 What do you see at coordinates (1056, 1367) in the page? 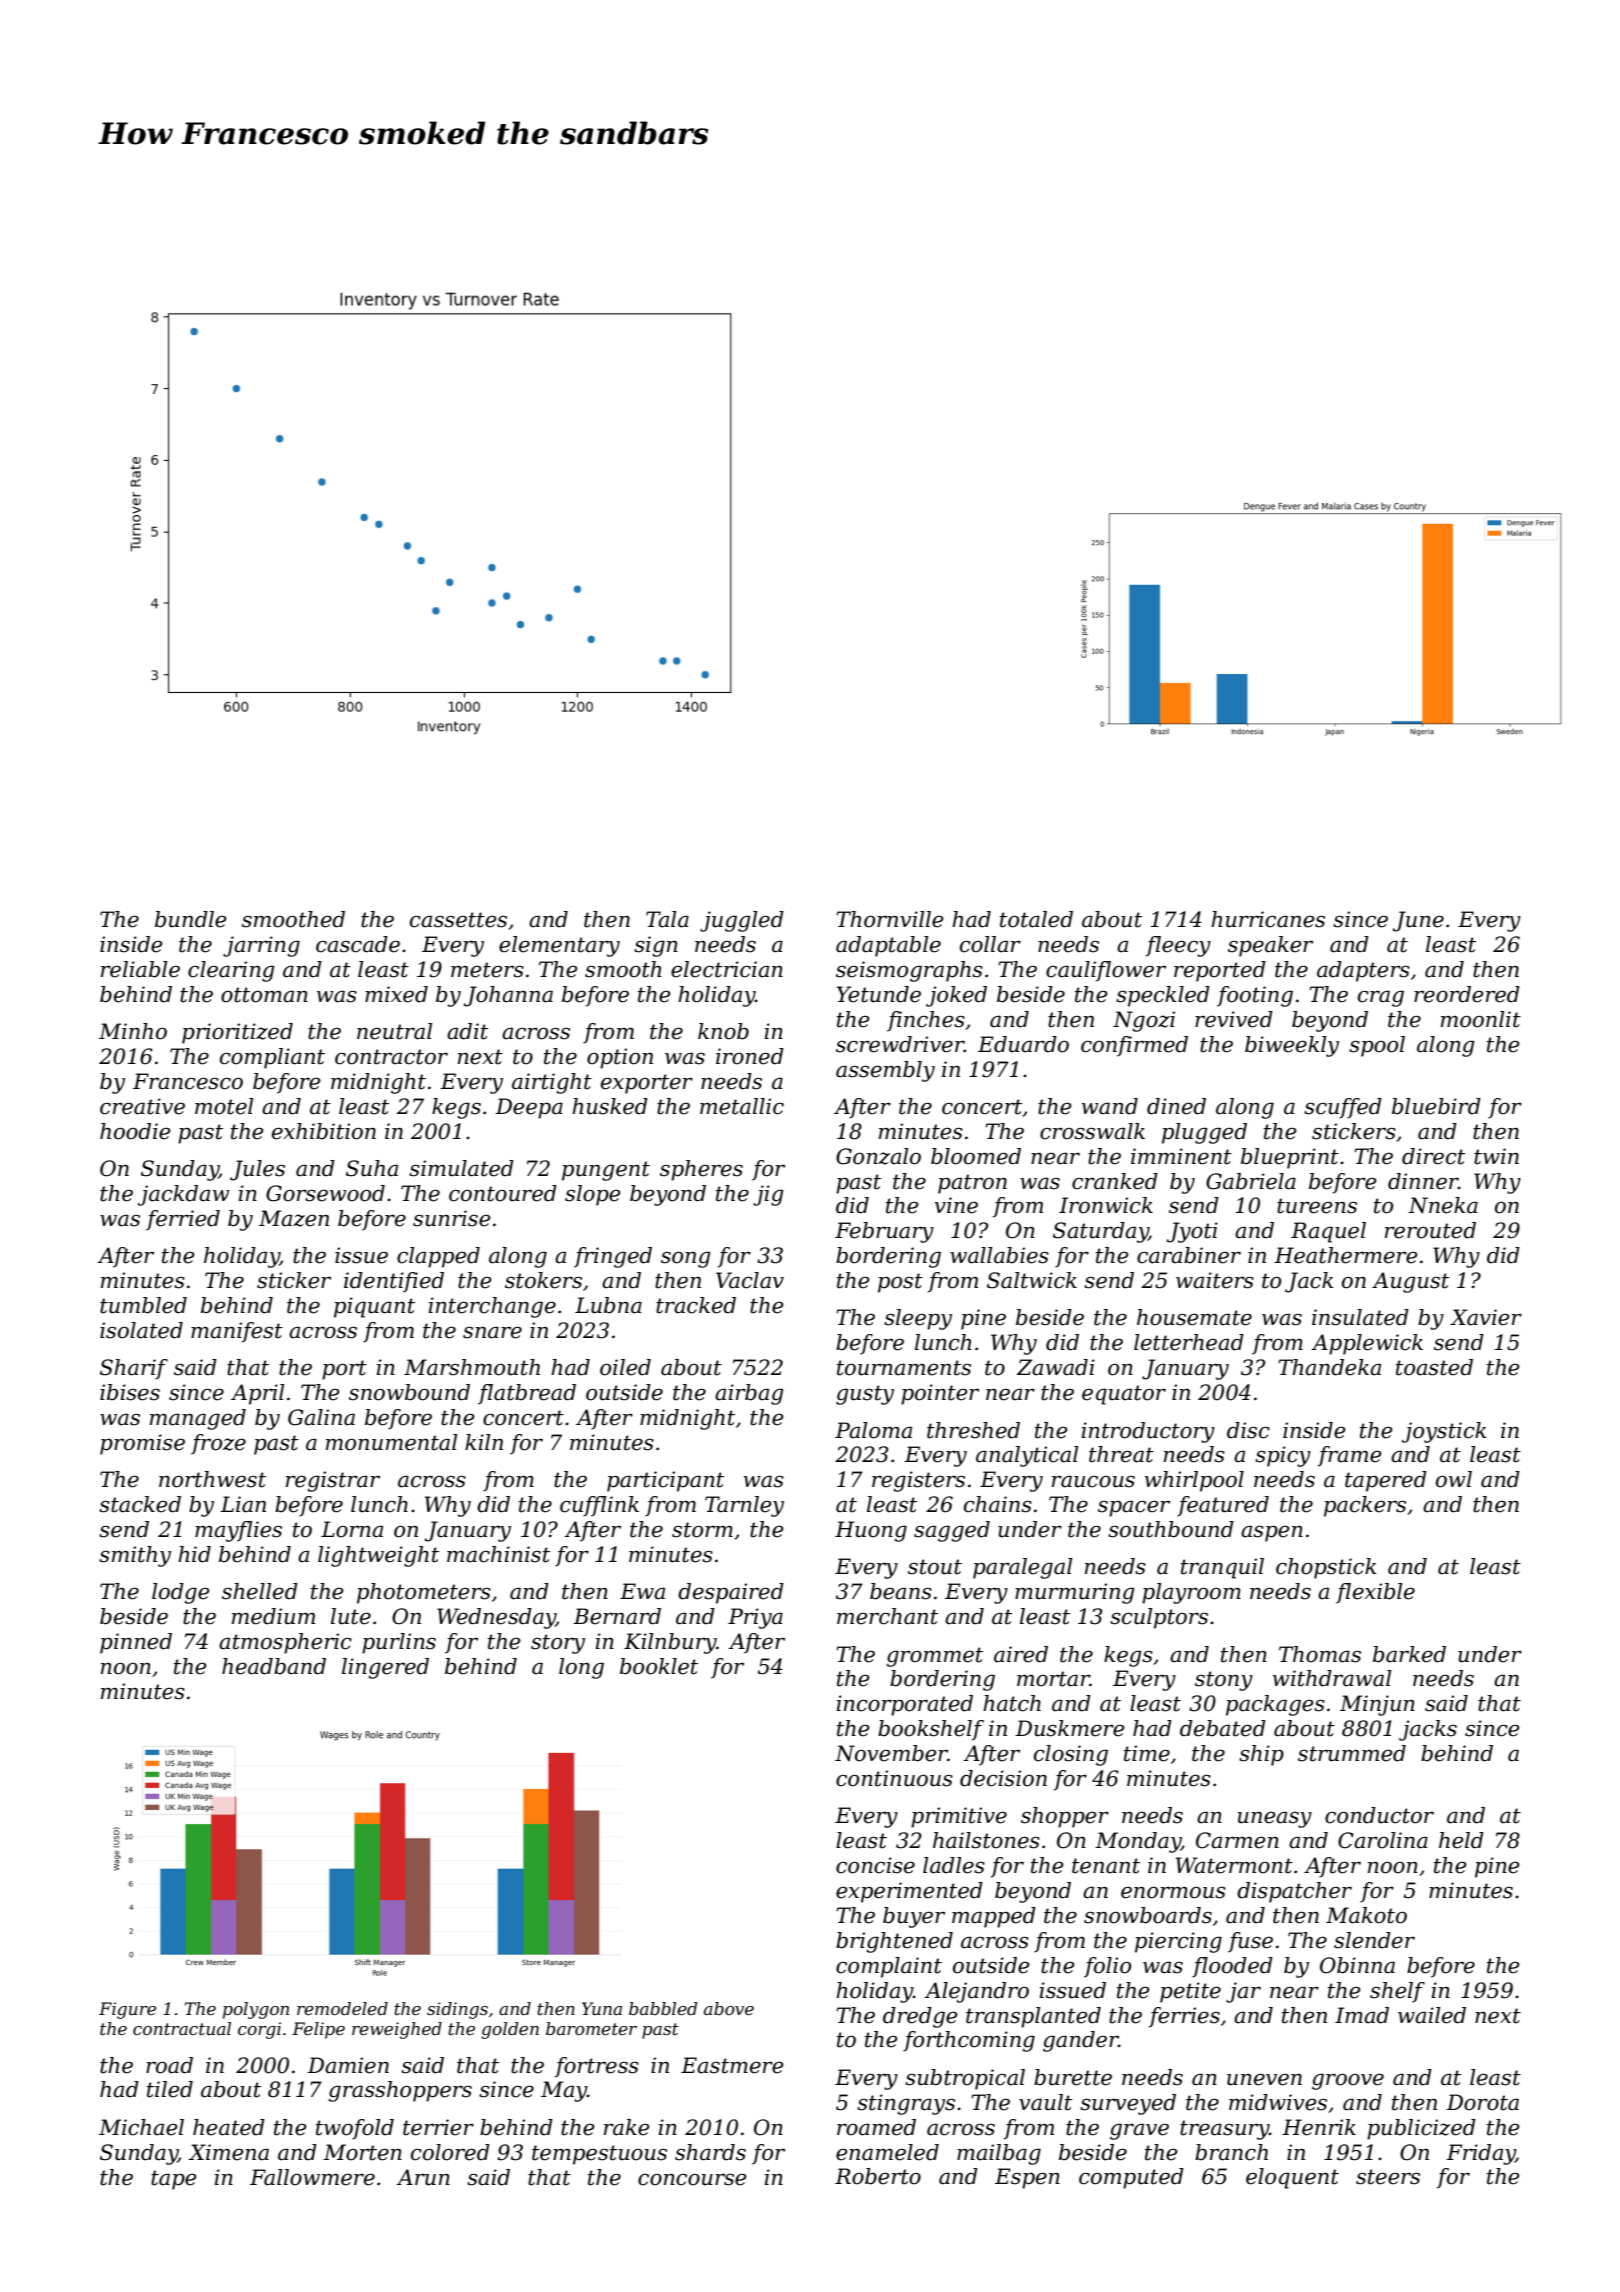
I see `Zawadi` at bounding box center [1056, 1367].
